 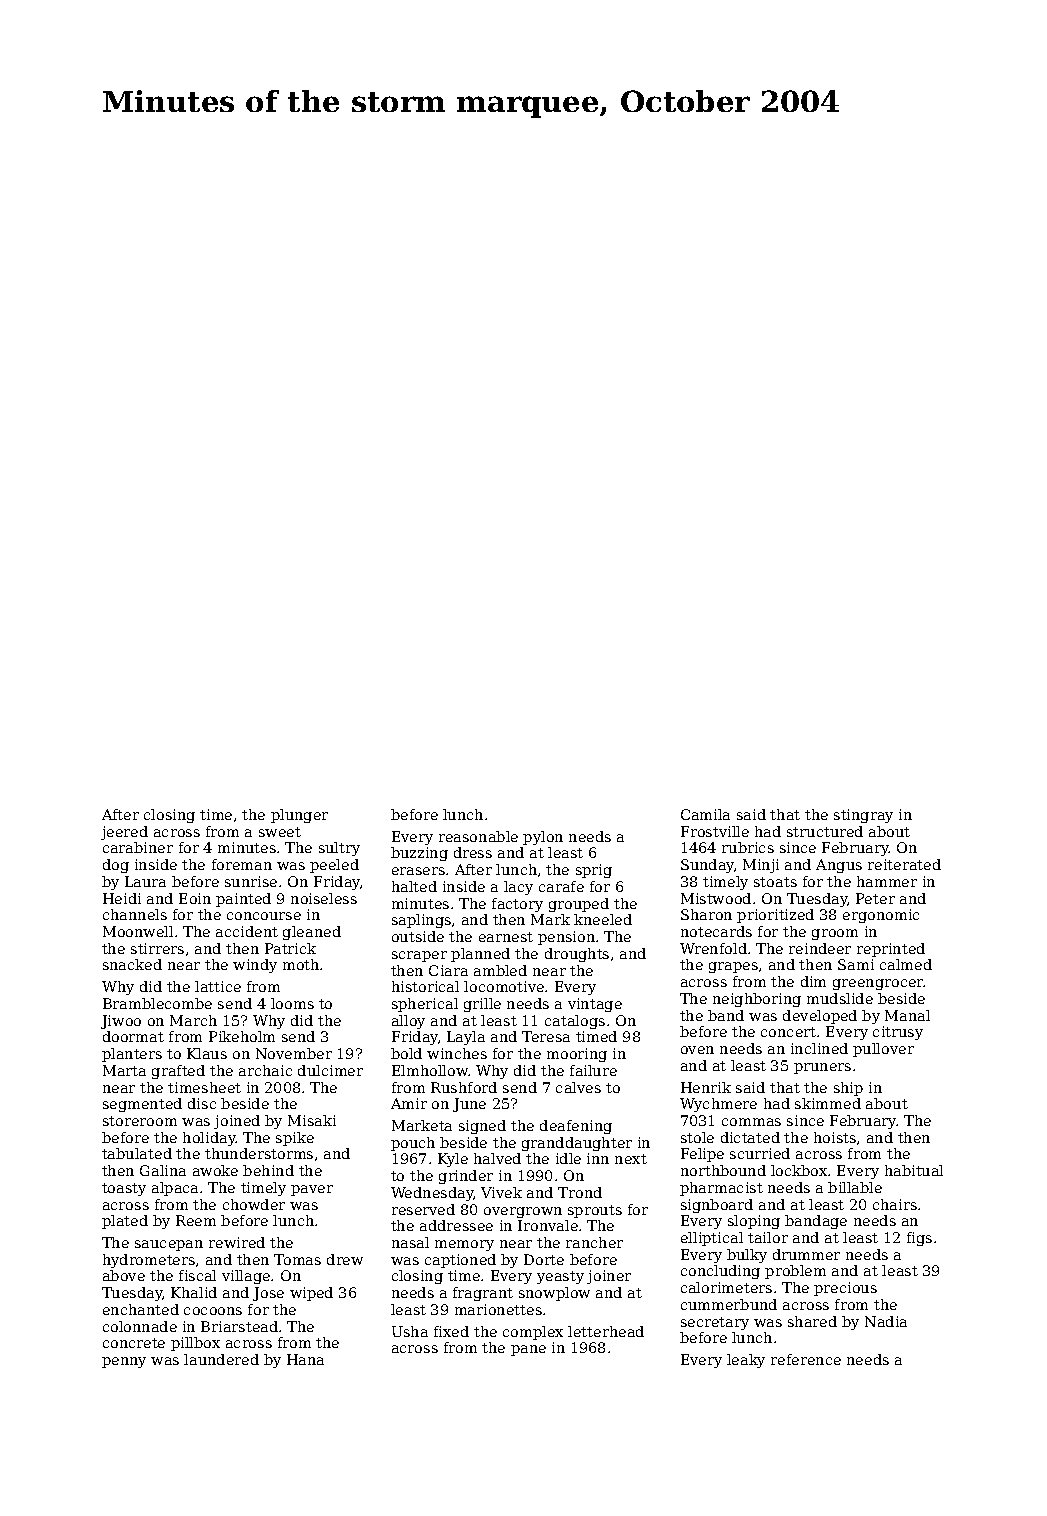 What do you see at coordinates (504, 986) in the page?
I see `locomotive` at bounding box center [504, 986].
